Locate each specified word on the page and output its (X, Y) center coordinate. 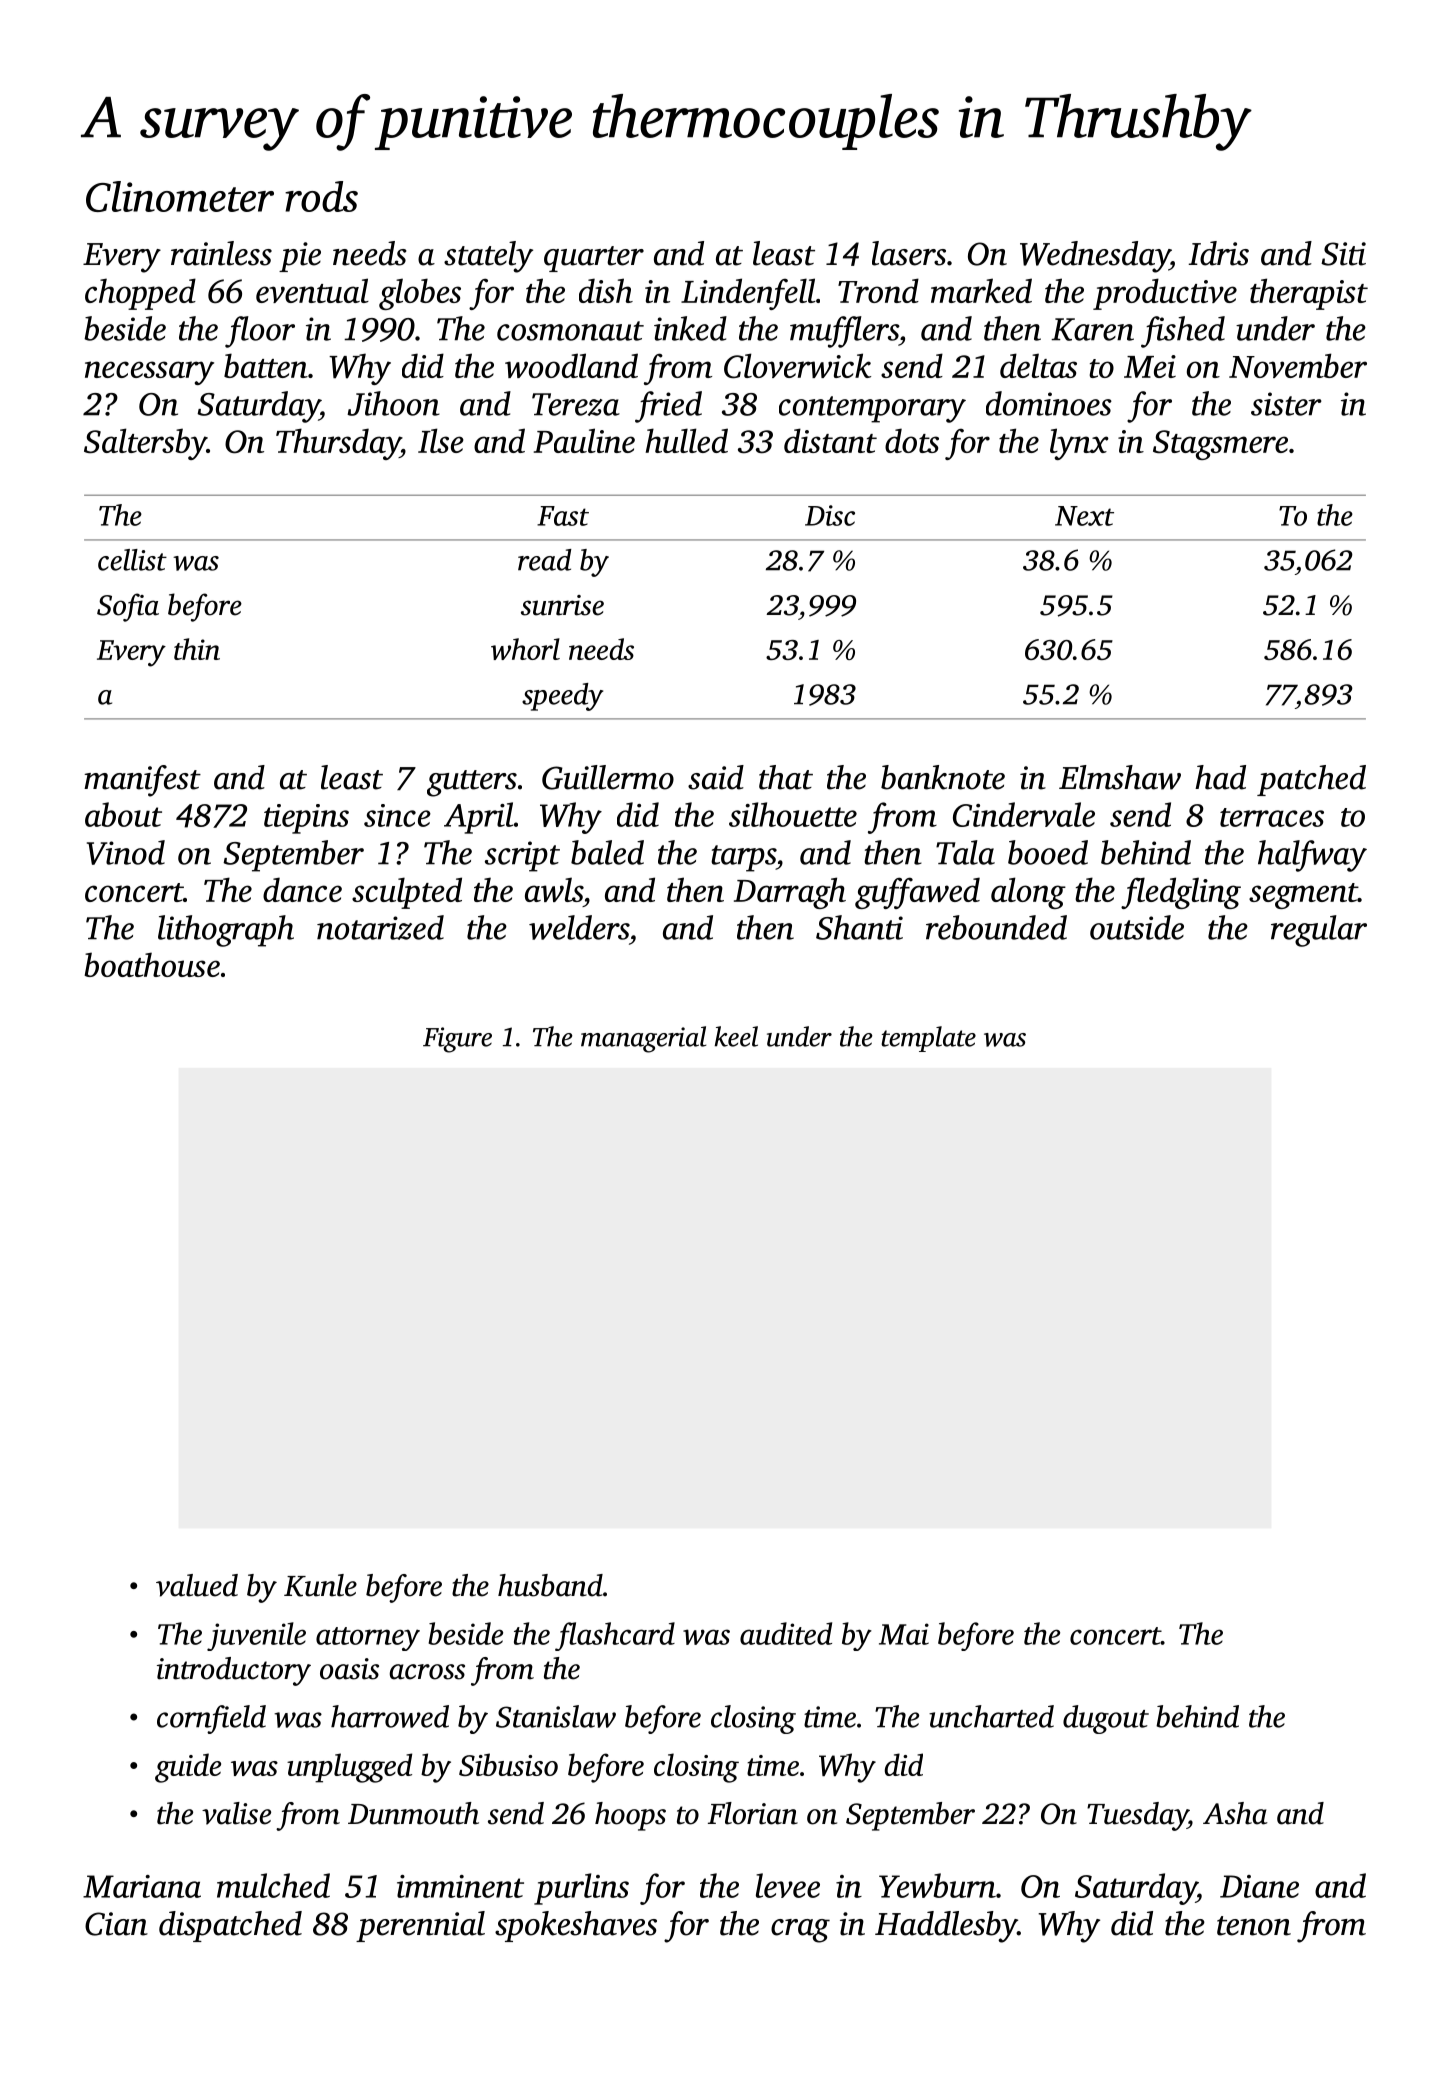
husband (550, 1585)
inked (690, 328)
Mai (904, 1634)
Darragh (790, 893)
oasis (349, 1669)
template (928, 1039)
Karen (1092, 329)
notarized (380, 927)
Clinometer (180, 196)
